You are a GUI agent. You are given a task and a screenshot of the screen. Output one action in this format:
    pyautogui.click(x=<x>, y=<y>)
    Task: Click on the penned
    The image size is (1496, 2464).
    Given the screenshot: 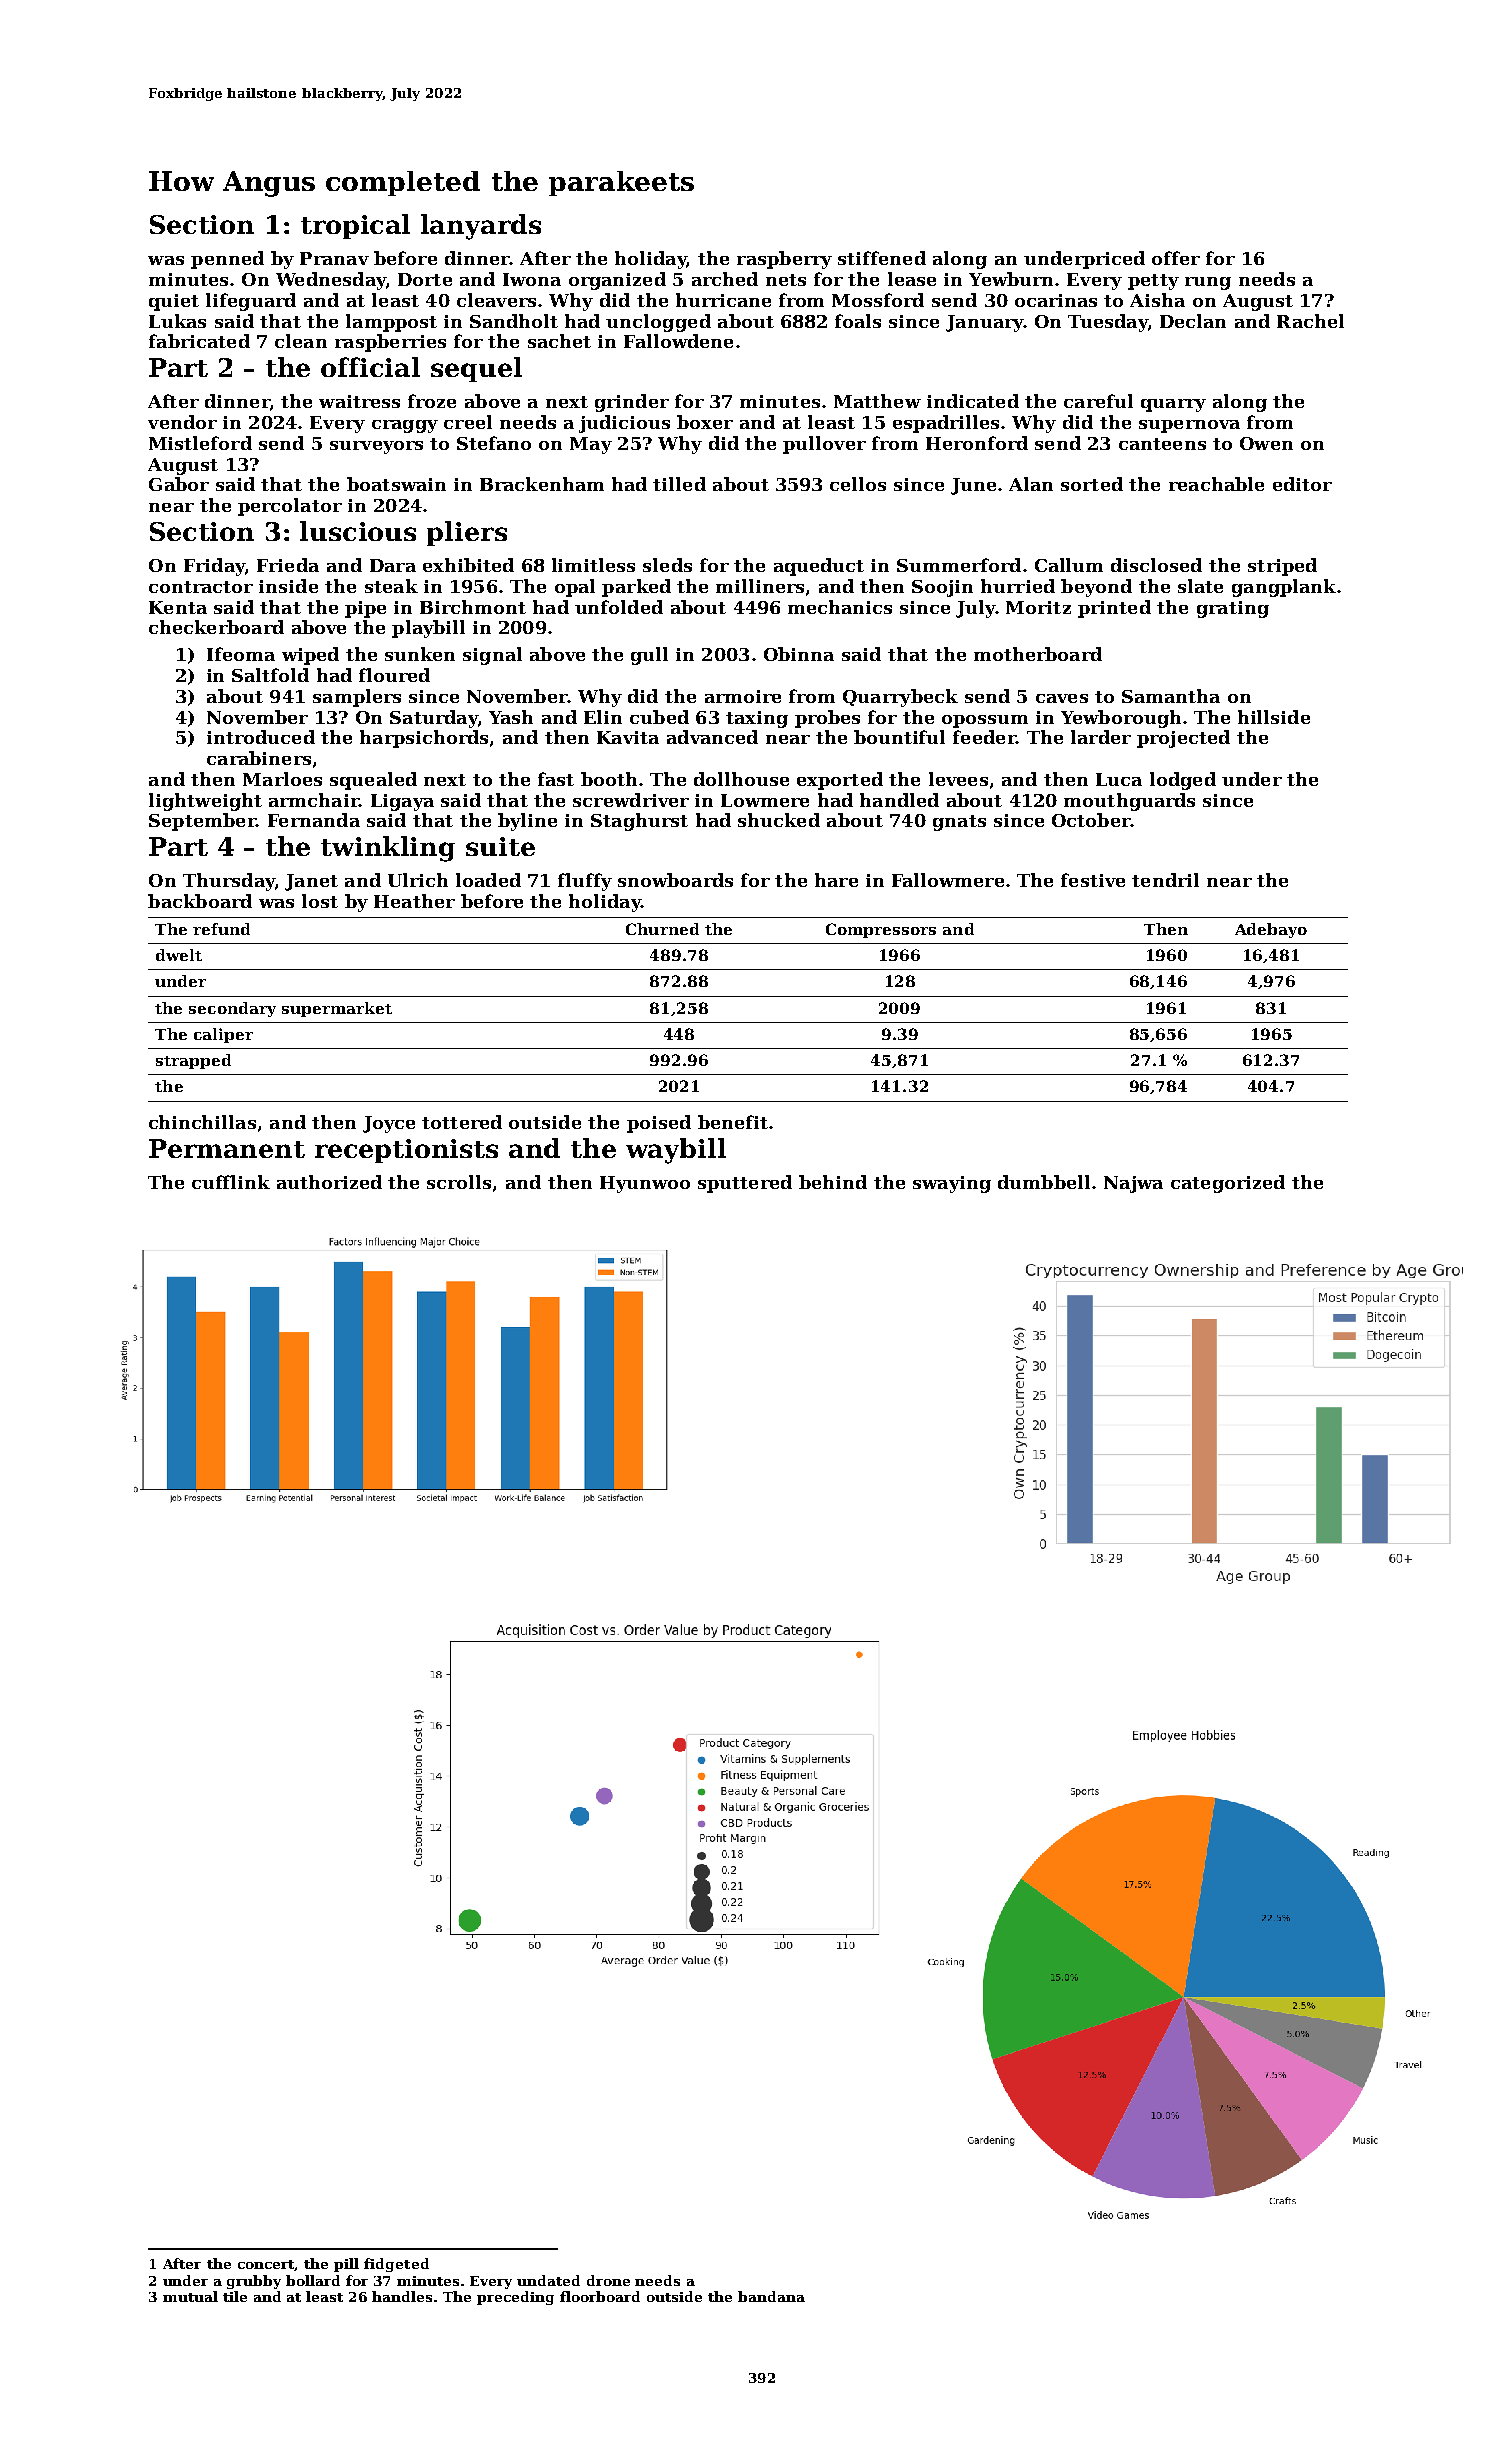 What is the action you would take?
    pyautogui.click(x=227, y=260)
